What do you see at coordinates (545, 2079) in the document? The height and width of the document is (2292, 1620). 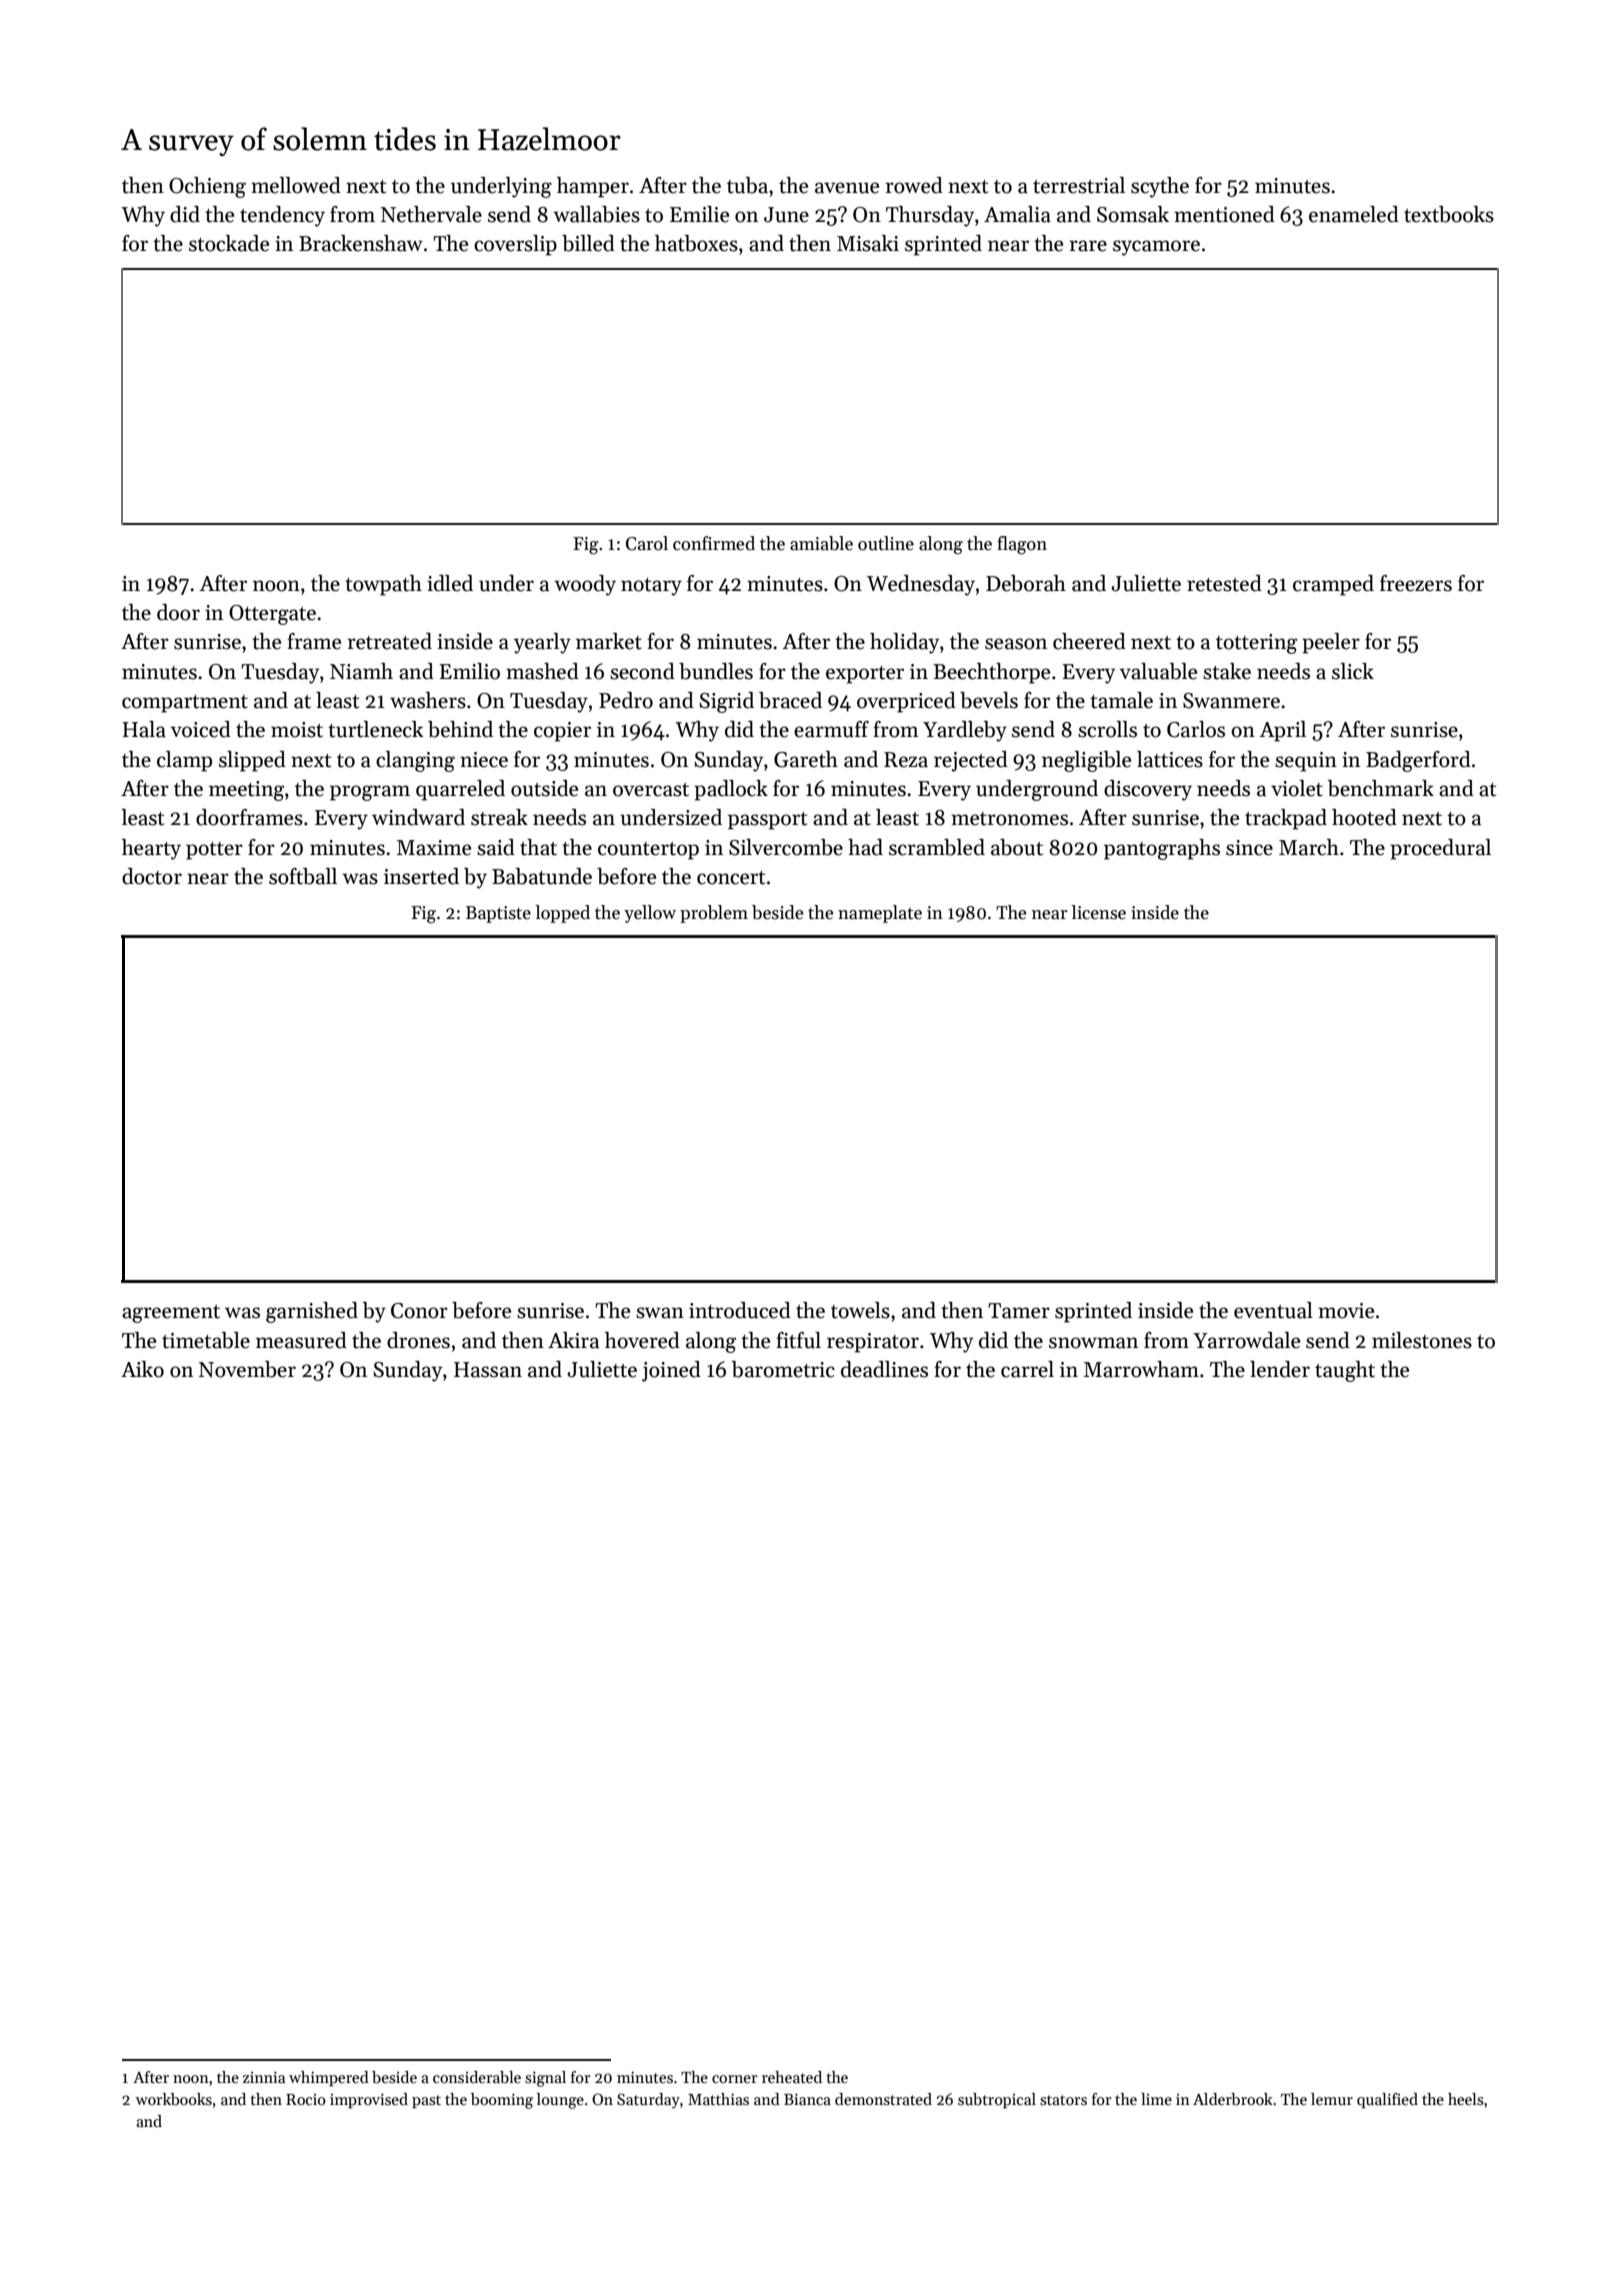 I see `signal` at bounding box center [545, 2079].
